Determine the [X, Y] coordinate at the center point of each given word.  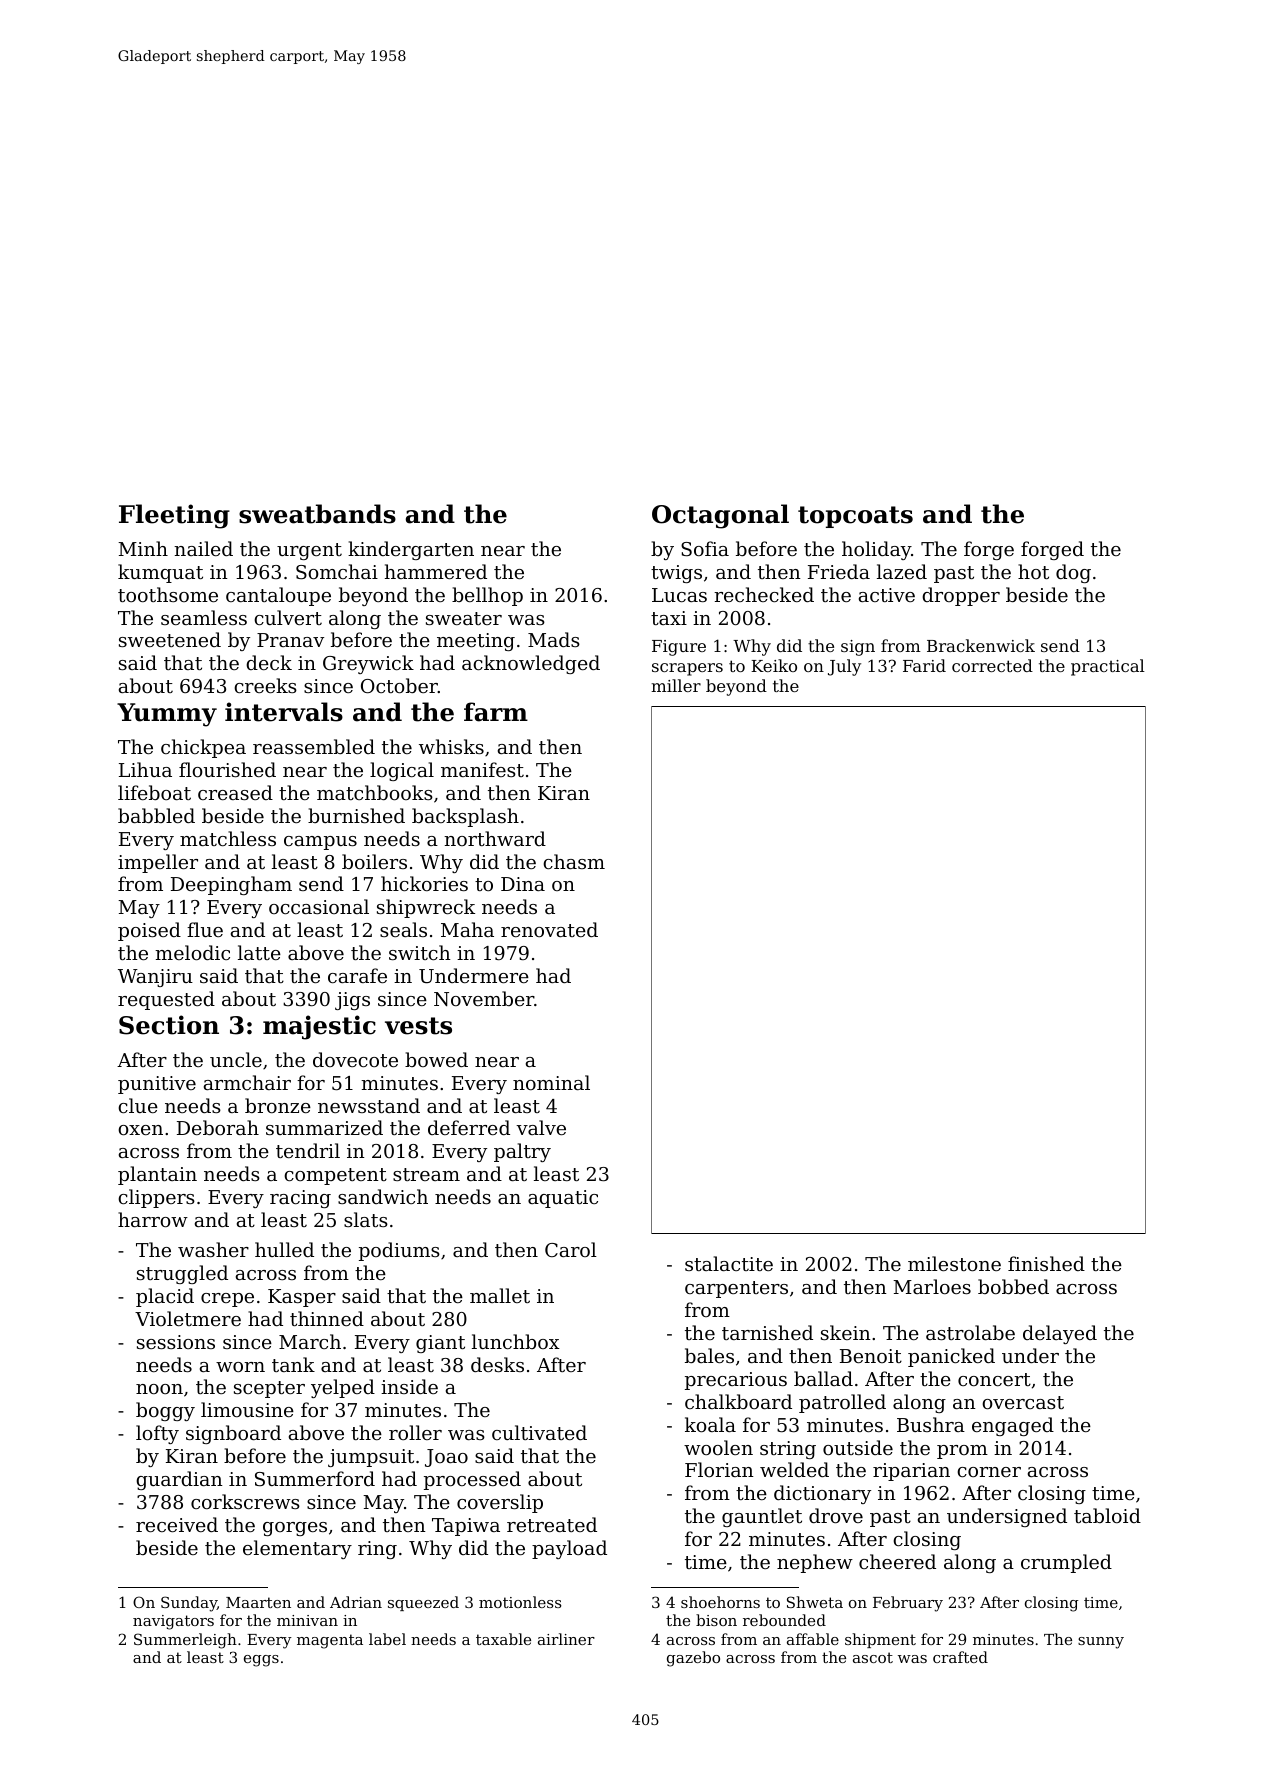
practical [1108, 667]
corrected [992, 665]
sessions [176, 1342]
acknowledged [531, 664]
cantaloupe [278, 596]
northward [495, 838]
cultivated [539, 1432]
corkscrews [245, 1501]
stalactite [729, 1263]
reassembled [314, 746]
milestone [954, 1263]
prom [962, 1452]
